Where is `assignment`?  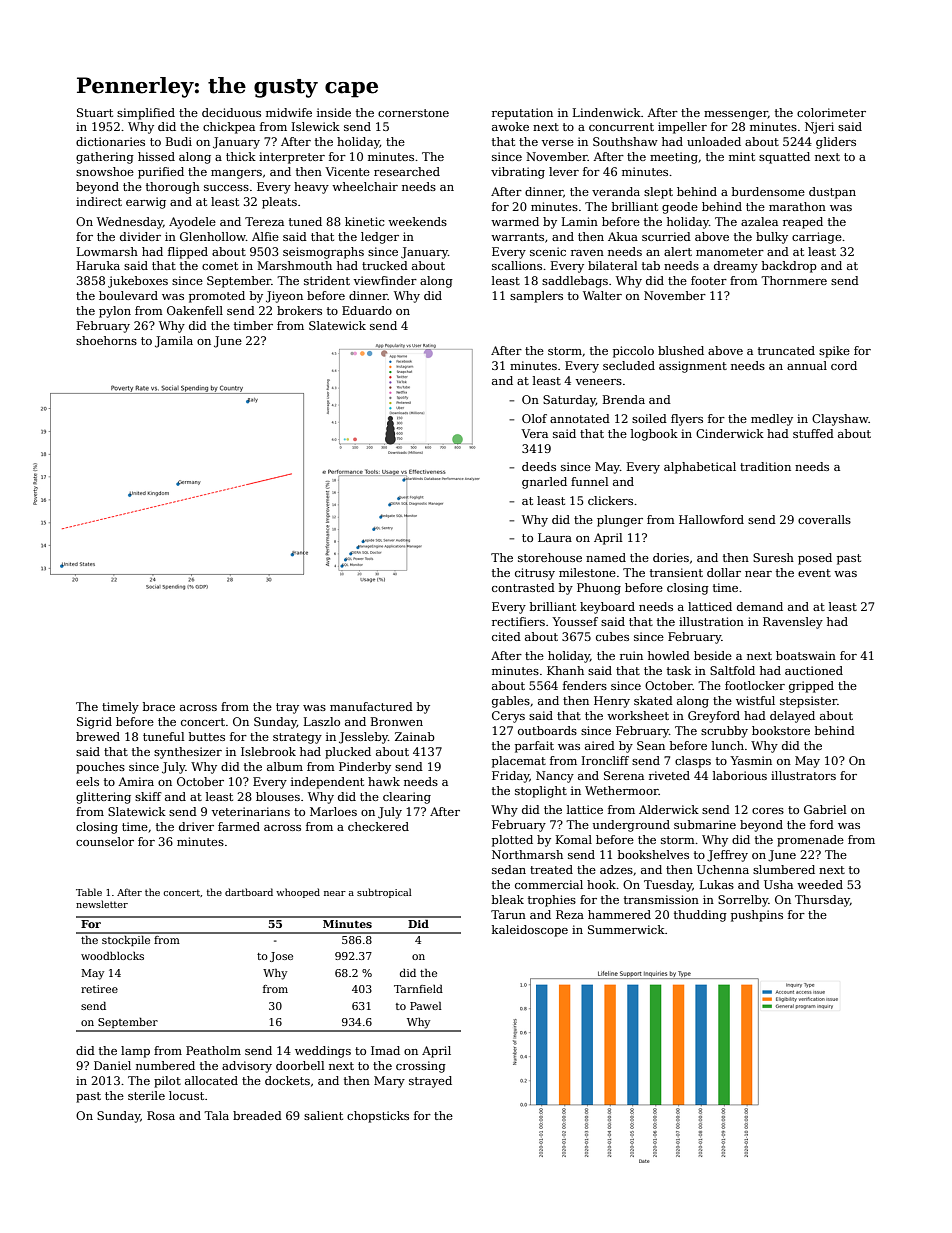 assignment is located at coordinates (693, 367).
